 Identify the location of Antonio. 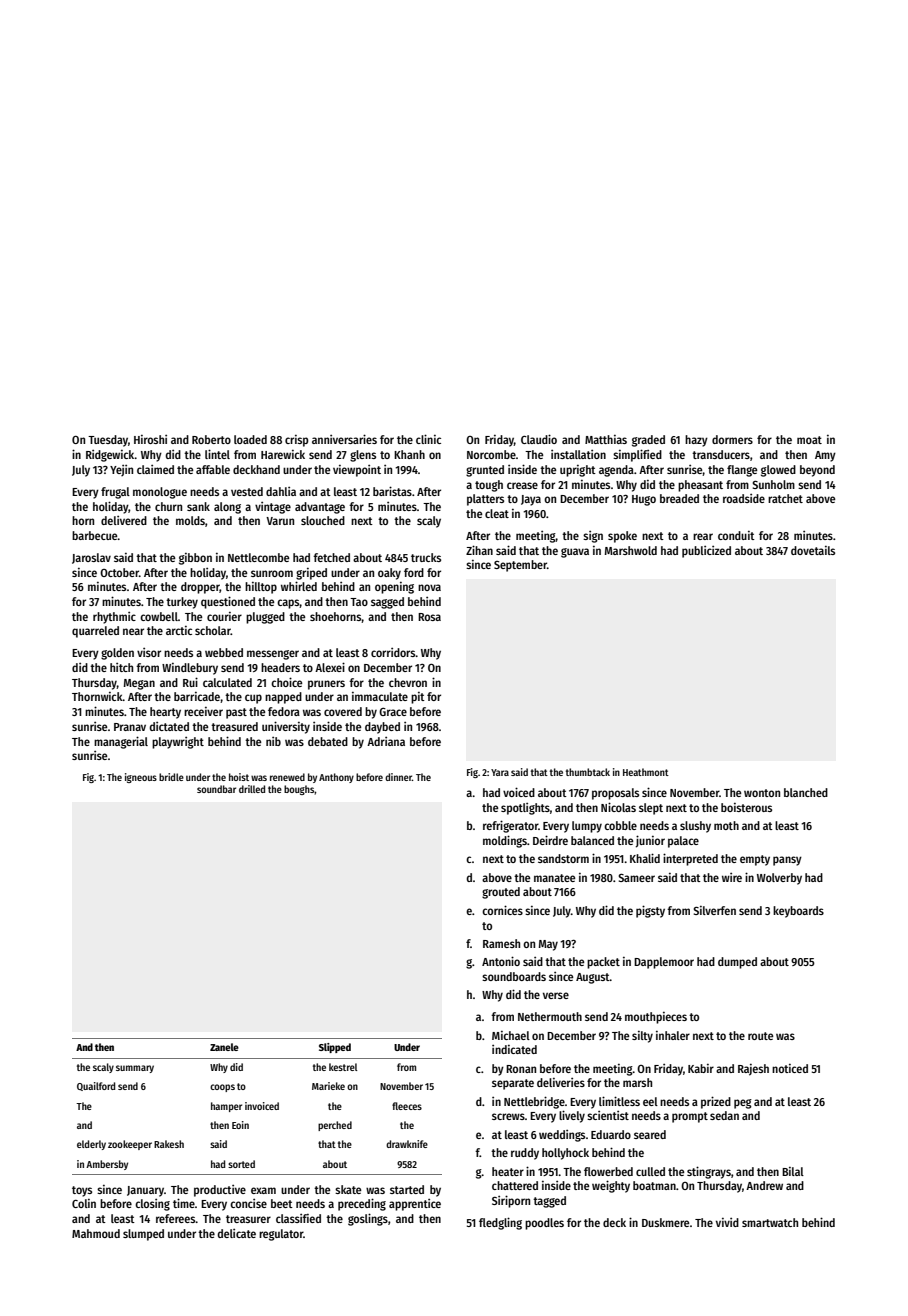
(501, 961).
